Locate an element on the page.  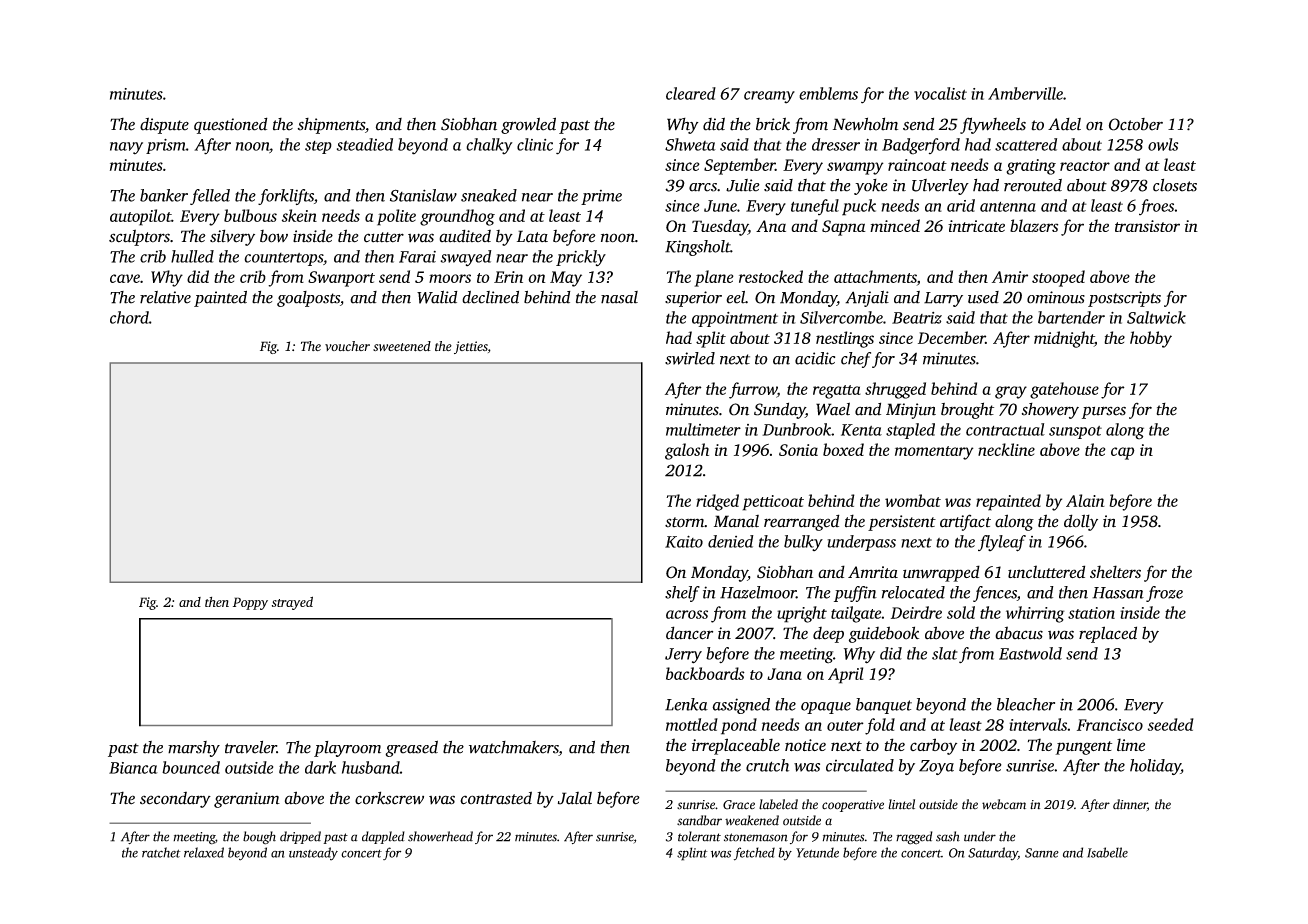
dispute is located at coordinates (164, 125).
